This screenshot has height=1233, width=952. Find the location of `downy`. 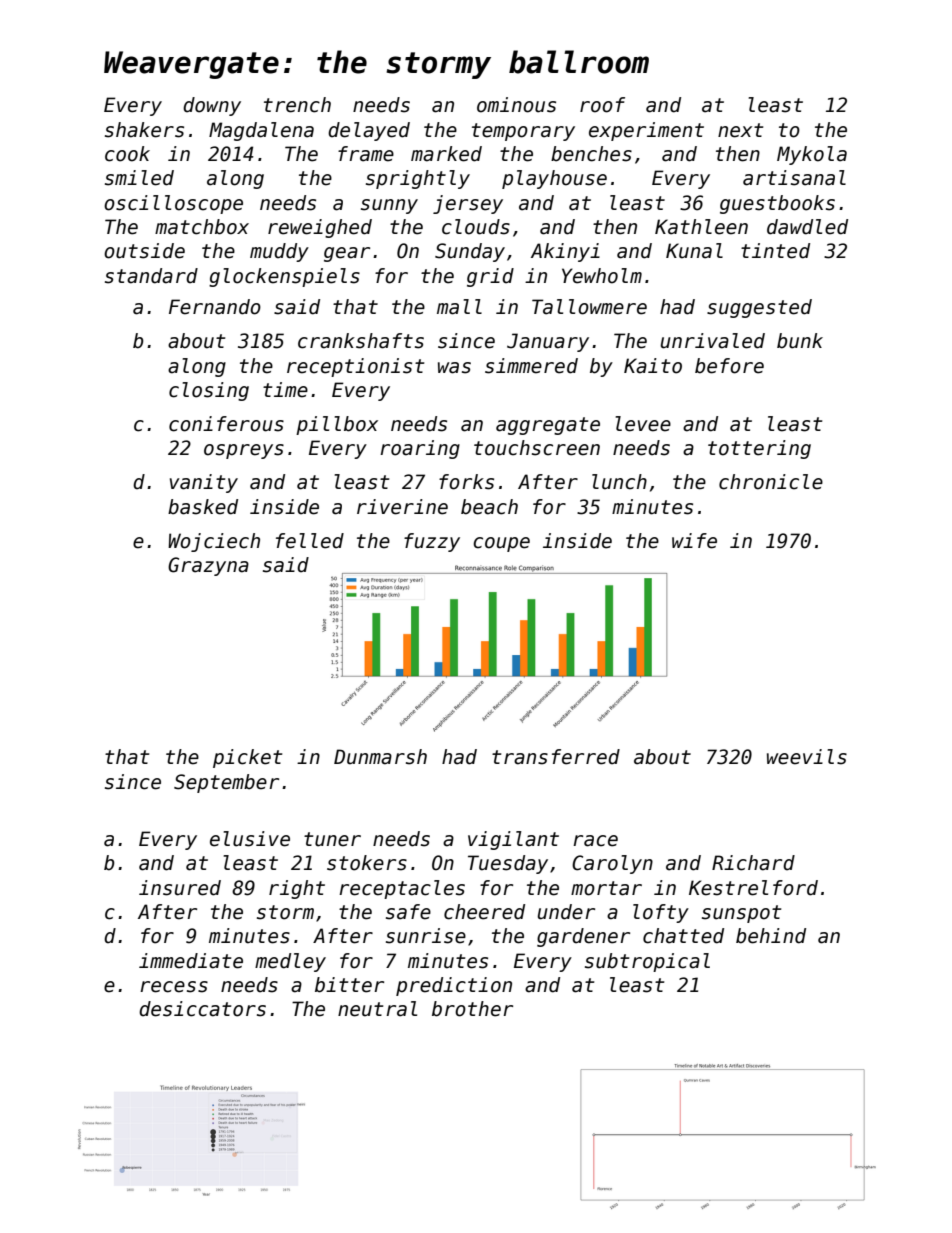

downy is located at coordinates (212, 106).
